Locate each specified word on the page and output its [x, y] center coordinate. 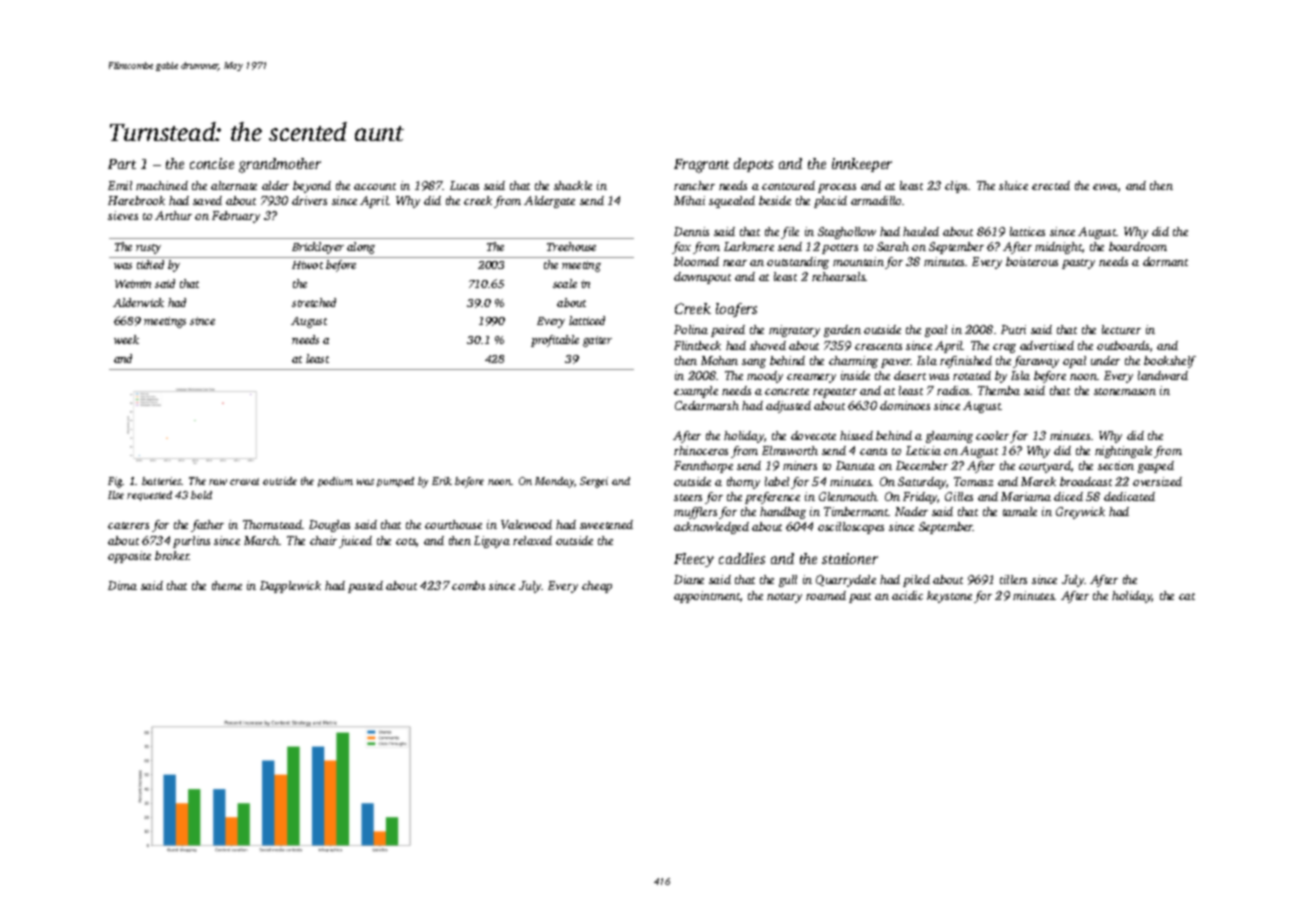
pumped [395, 482]
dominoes [905, 405]
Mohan [719, 360]
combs [468, 585]
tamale [1020, 511]
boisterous [1032, 261]
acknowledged [711, 528]
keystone [949, 597]
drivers [309, 200]
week [126, 339]
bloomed [696, 261]
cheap [597, 587]
